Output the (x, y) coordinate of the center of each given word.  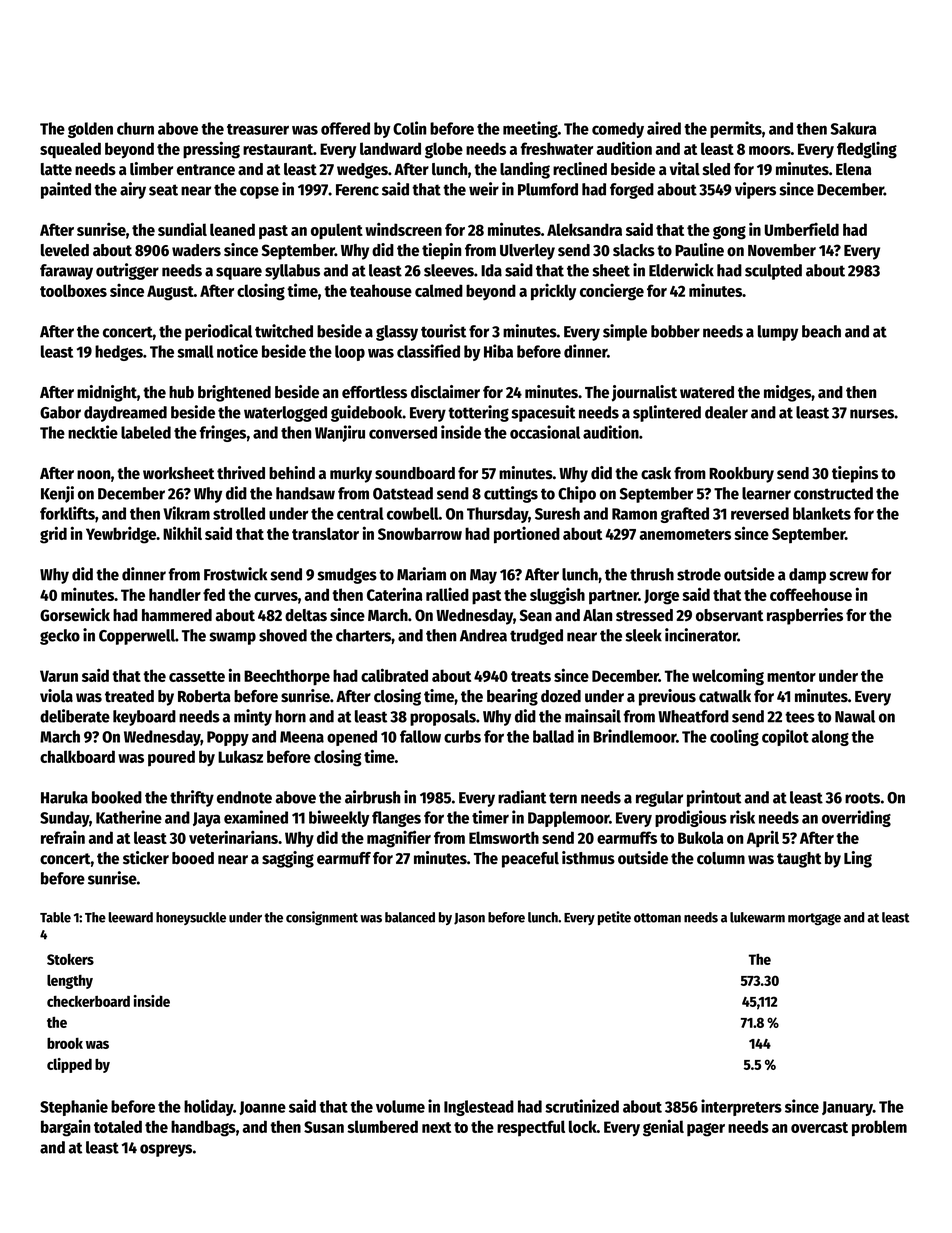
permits (736, 129)
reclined (580, 169)
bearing (512, 697)
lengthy (70, 982)
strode (699, 574)
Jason (469, 919)
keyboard (144, 718)
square (239, 273)
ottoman (657, 918)
